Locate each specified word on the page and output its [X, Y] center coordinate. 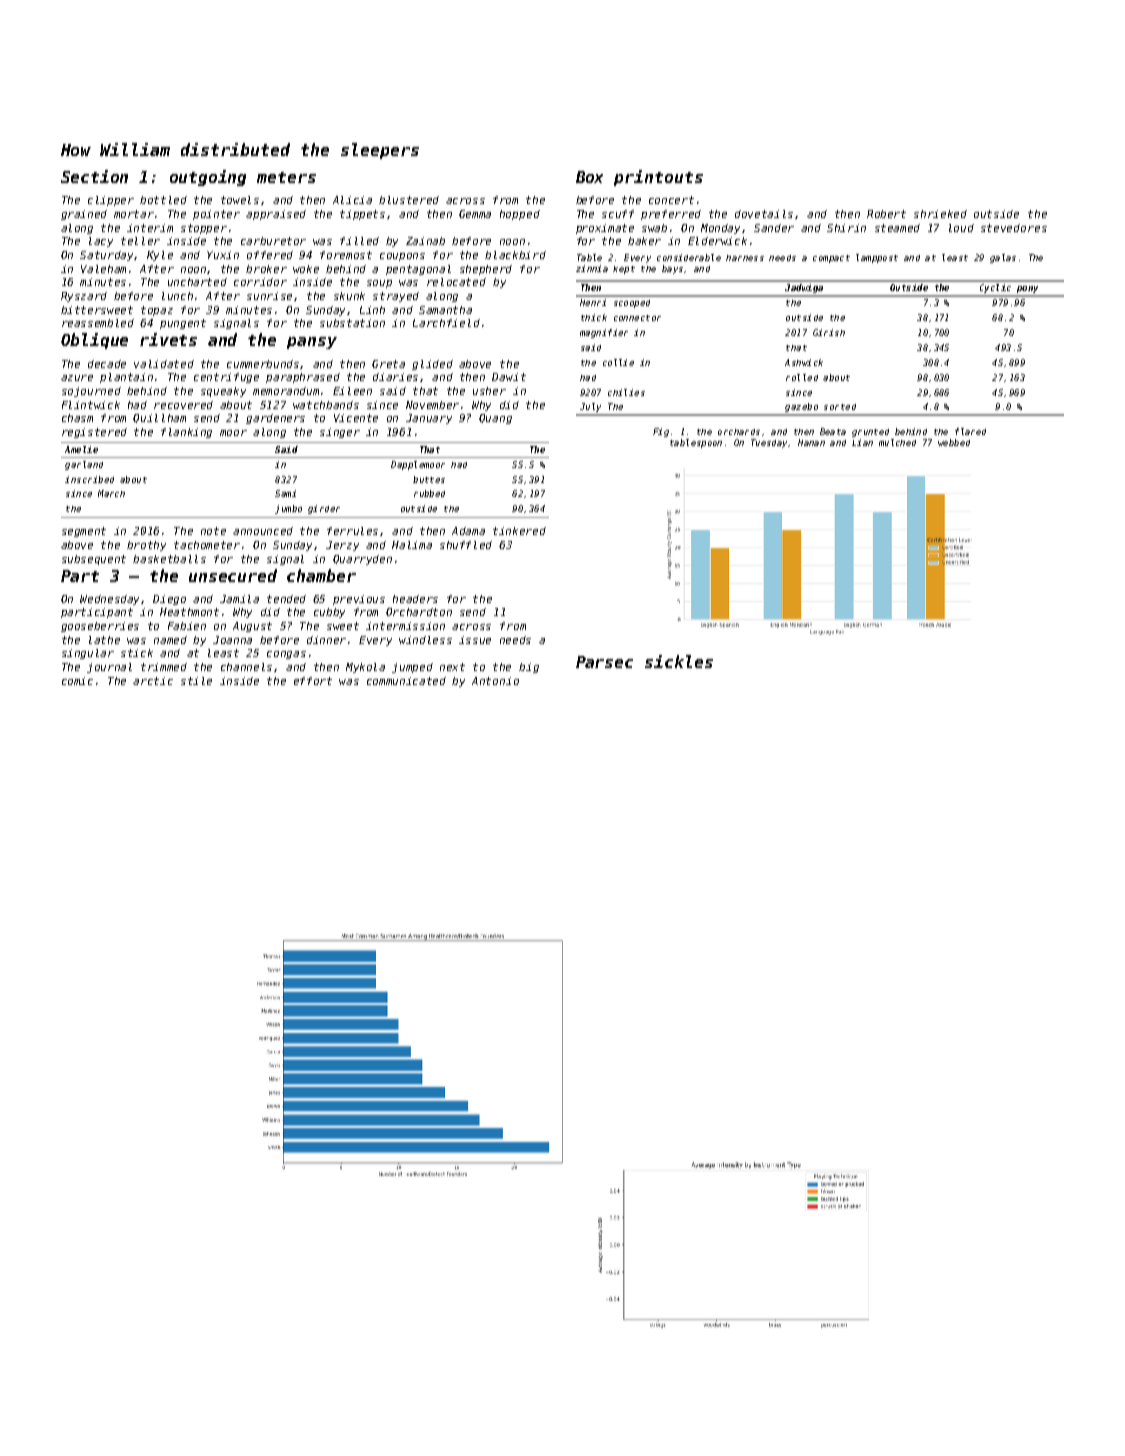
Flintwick [91, 405]
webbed [954, 442]
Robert [886, 214]
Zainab [425, 241]
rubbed [429, 493]
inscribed [89, 479]
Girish [829, 332]
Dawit [509, 377]
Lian [862, 442]
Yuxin [223, 255]
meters [286, 177]
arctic [153, 681]
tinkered [519, 531]
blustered [409, 200]
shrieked [940, 214]
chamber [321, 575]
